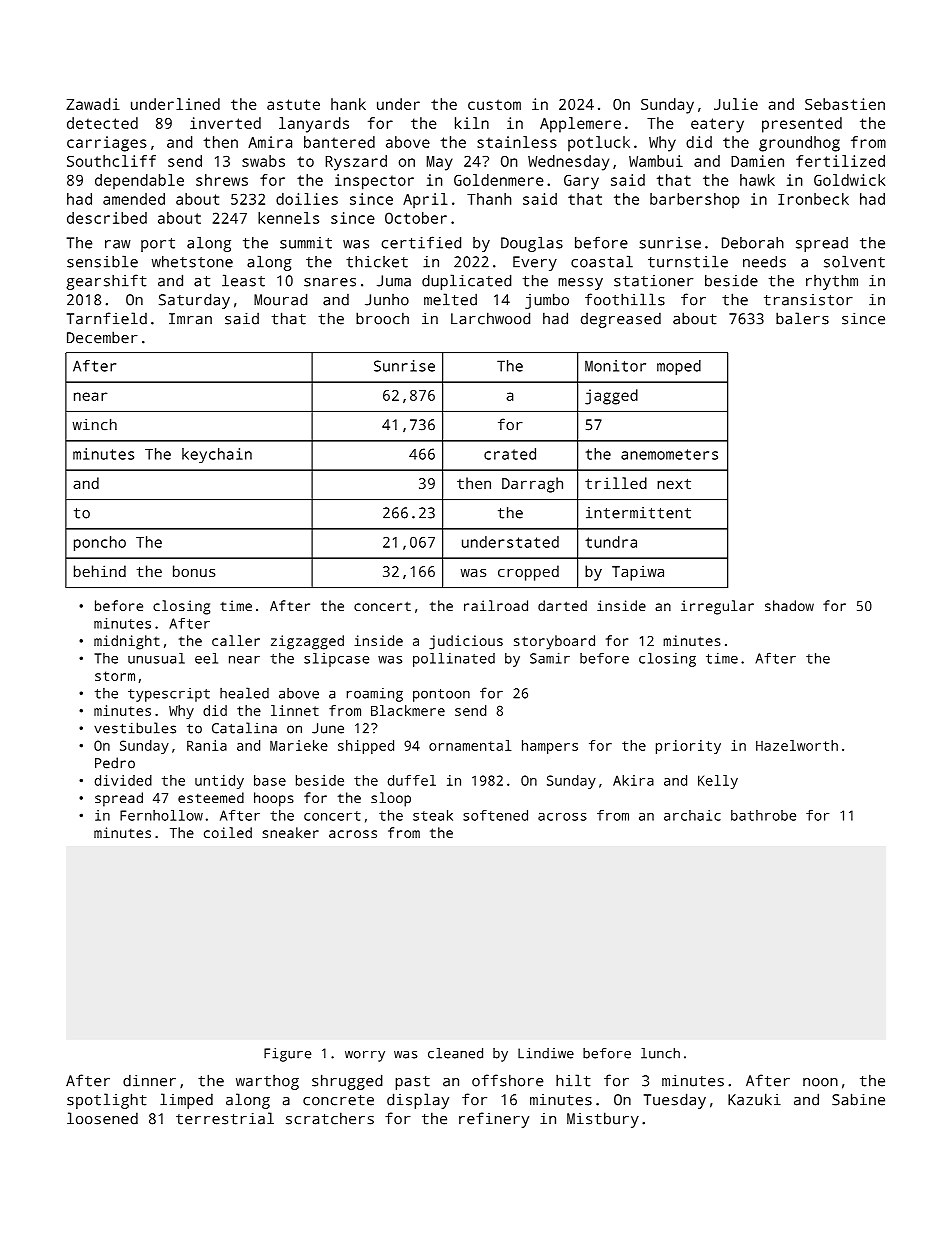 The image size is (952, 1233). What do you see at coordinates (123, 780) in the screenshot?
I see `divided` at bounding box center [123, 780].
